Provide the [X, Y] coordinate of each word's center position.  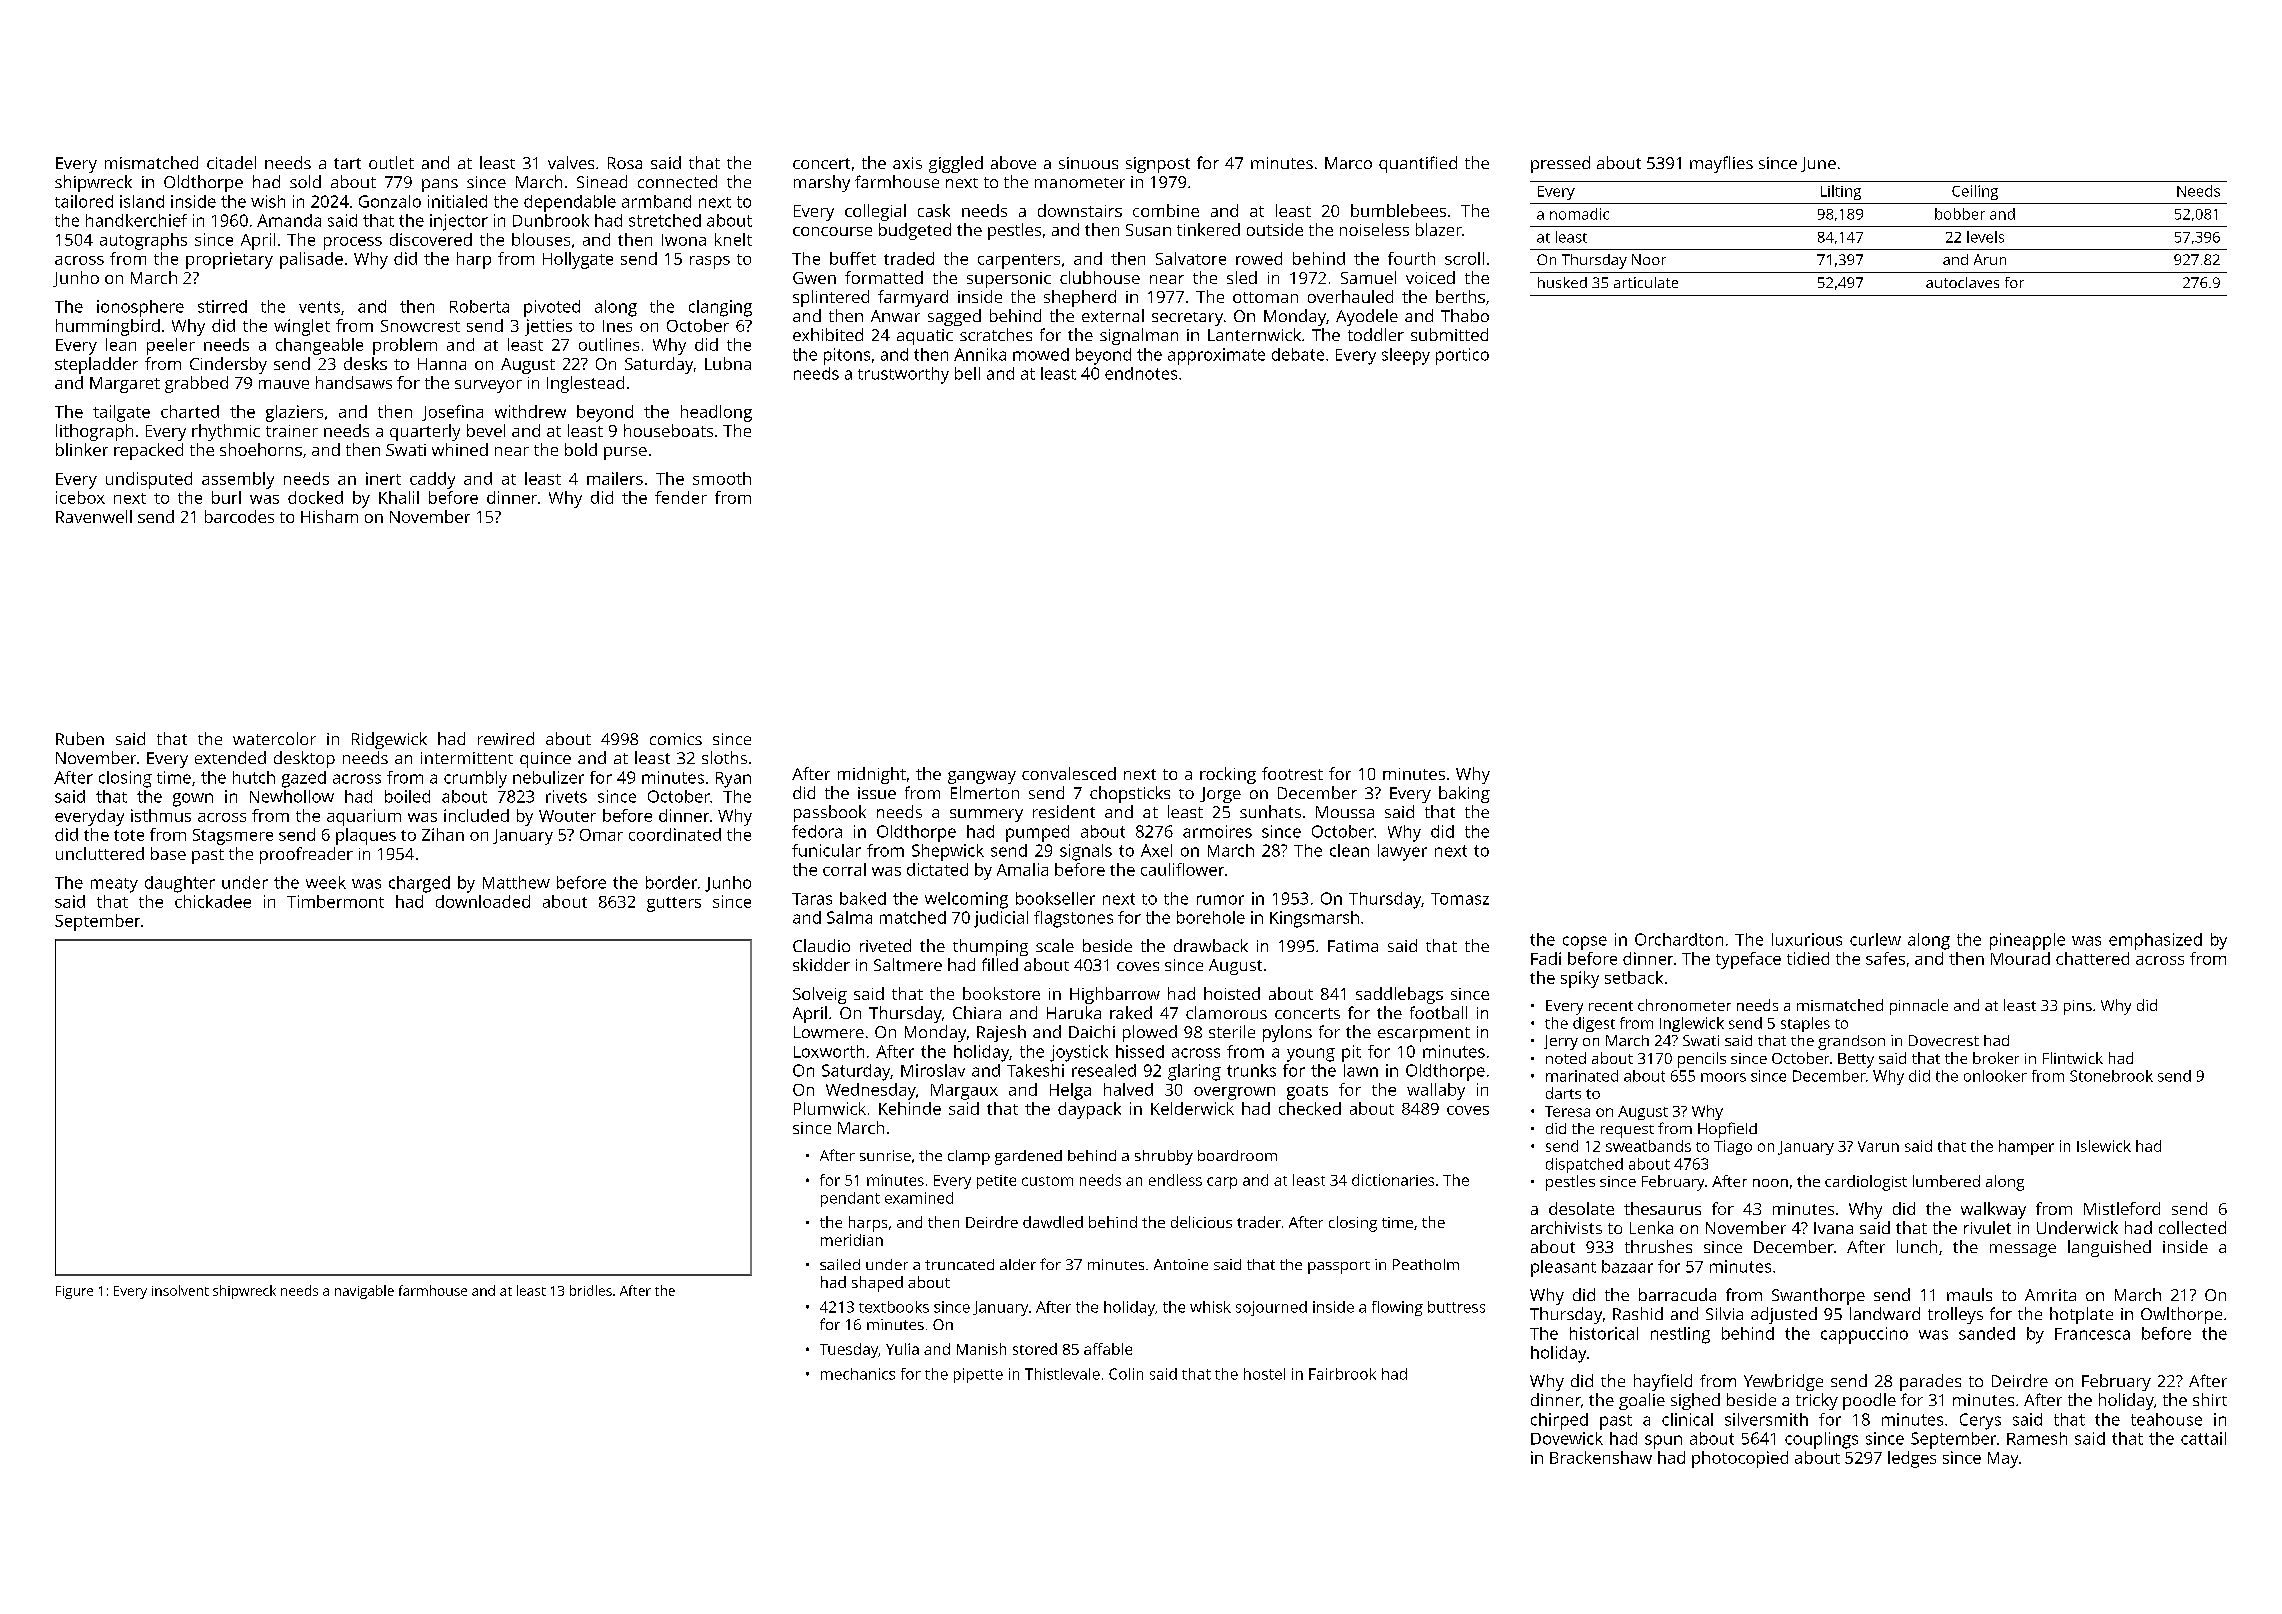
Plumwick [830, 1108]
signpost [1158, 165]
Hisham [329, 516]
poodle [1869, 1401]
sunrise [885, 1155]
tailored [84, 201]
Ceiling [1975, 192]
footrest [1292, 773]
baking [1464, 794]
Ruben [80, 738]
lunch [1917, 1246]
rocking [1228, 775]
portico [1462, 356]
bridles [591, 1290]
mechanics [858, 1374]
